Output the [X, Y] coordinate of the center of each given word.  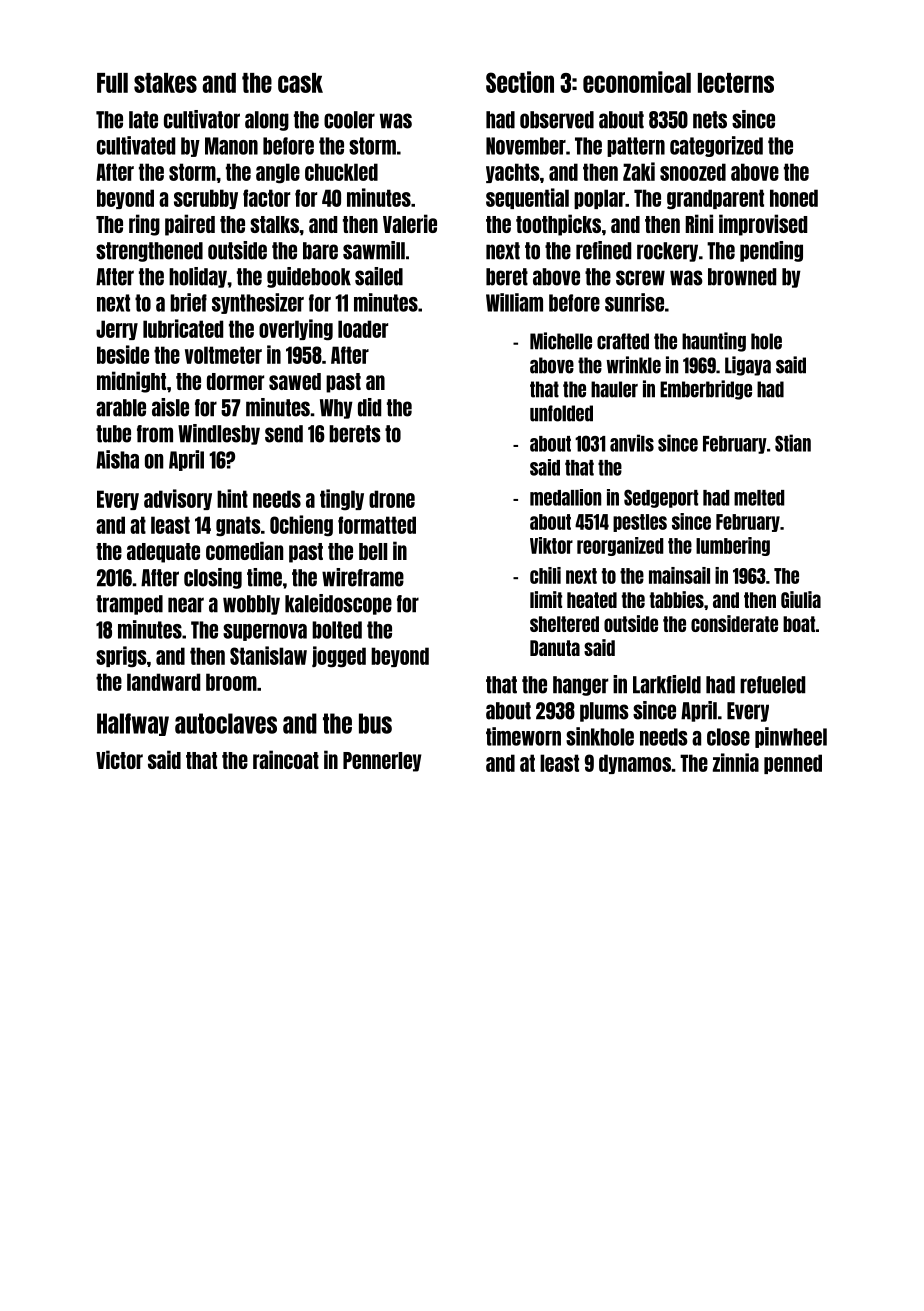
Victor [119, 759]
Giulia [801, 599]
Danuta [555, 648]
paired [190, 225]
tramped [129, 605]
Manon [231, 146]
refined [603, 250]
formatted [377, 525]
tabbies [677, 599]
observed [557, 120]
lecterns [736, 83]
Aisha [117, 459]
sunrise [634, 302]
